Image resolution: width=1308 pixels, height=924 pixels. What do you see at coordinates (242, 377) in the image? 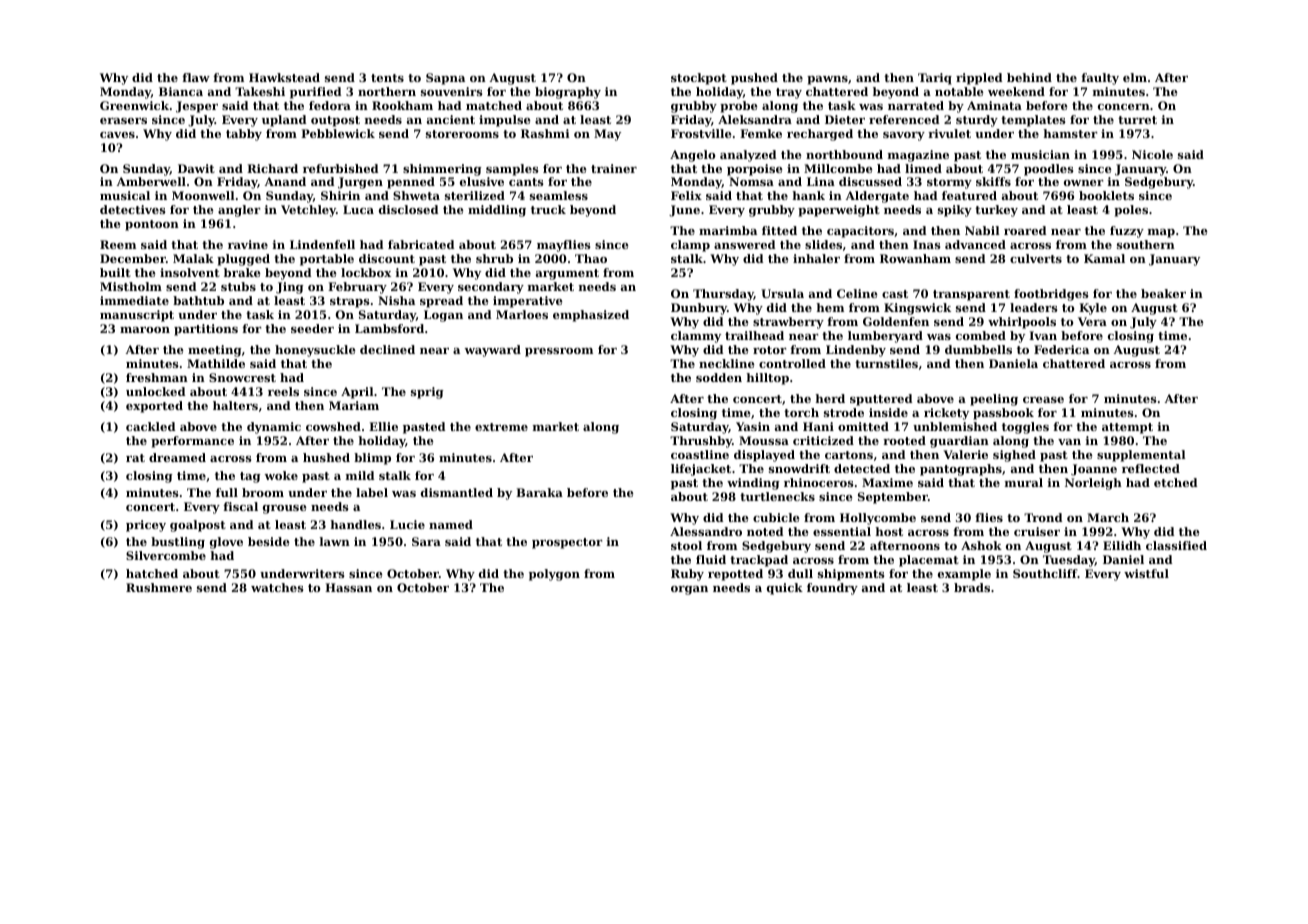
I see `Snowcrest` at bounding box center [242, 377].
